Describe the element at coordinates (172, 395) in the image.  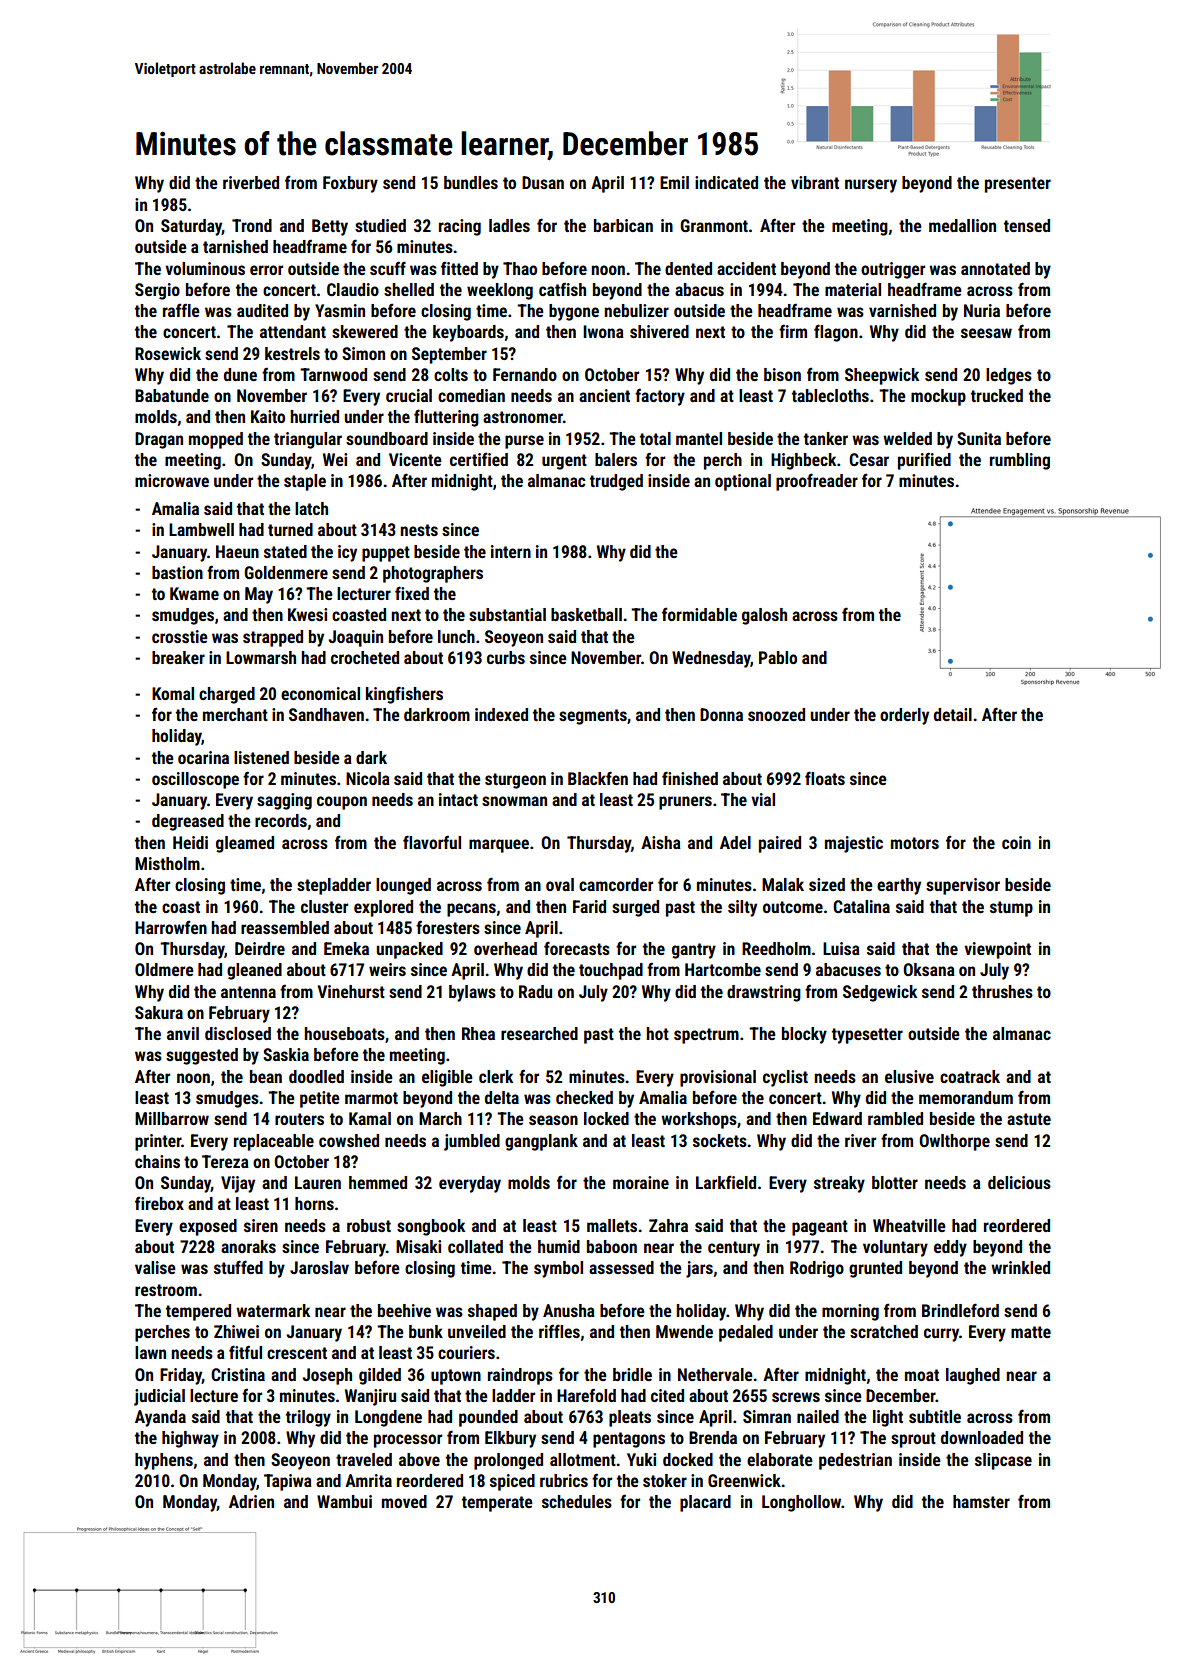
I see `Babatunde` at that location.
